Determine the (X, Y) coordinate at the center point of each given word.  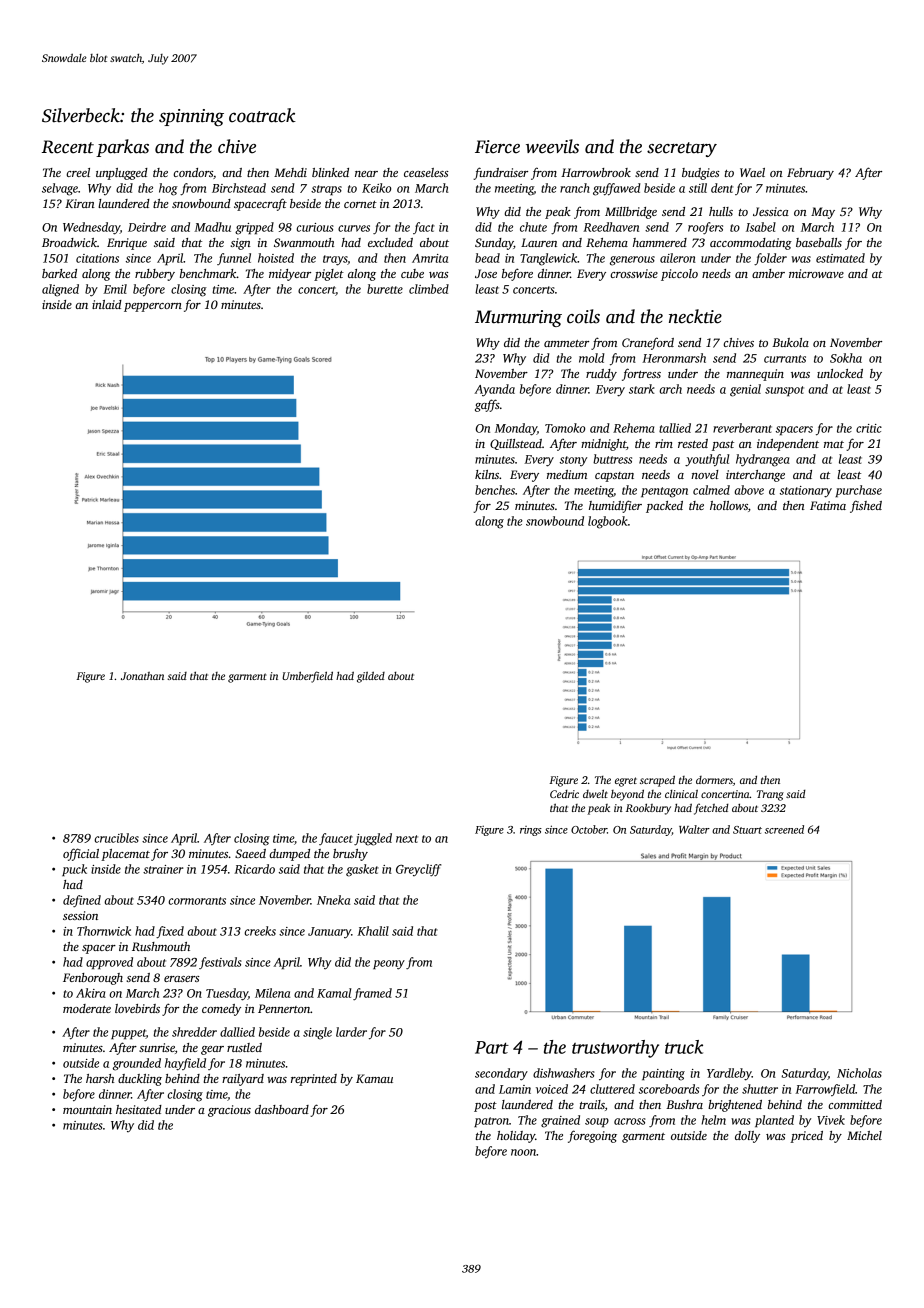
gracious (229, 1111)
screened (784, 829)
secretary (682, 149)
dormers (714, 780)
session (80, 915)
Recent (68, 147)
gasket (362, 870)
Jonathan (142, 676)
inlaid (107, 304)
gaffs (487, 405)
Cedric (564, 794)
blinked (330, 172)
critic (869, 428)
